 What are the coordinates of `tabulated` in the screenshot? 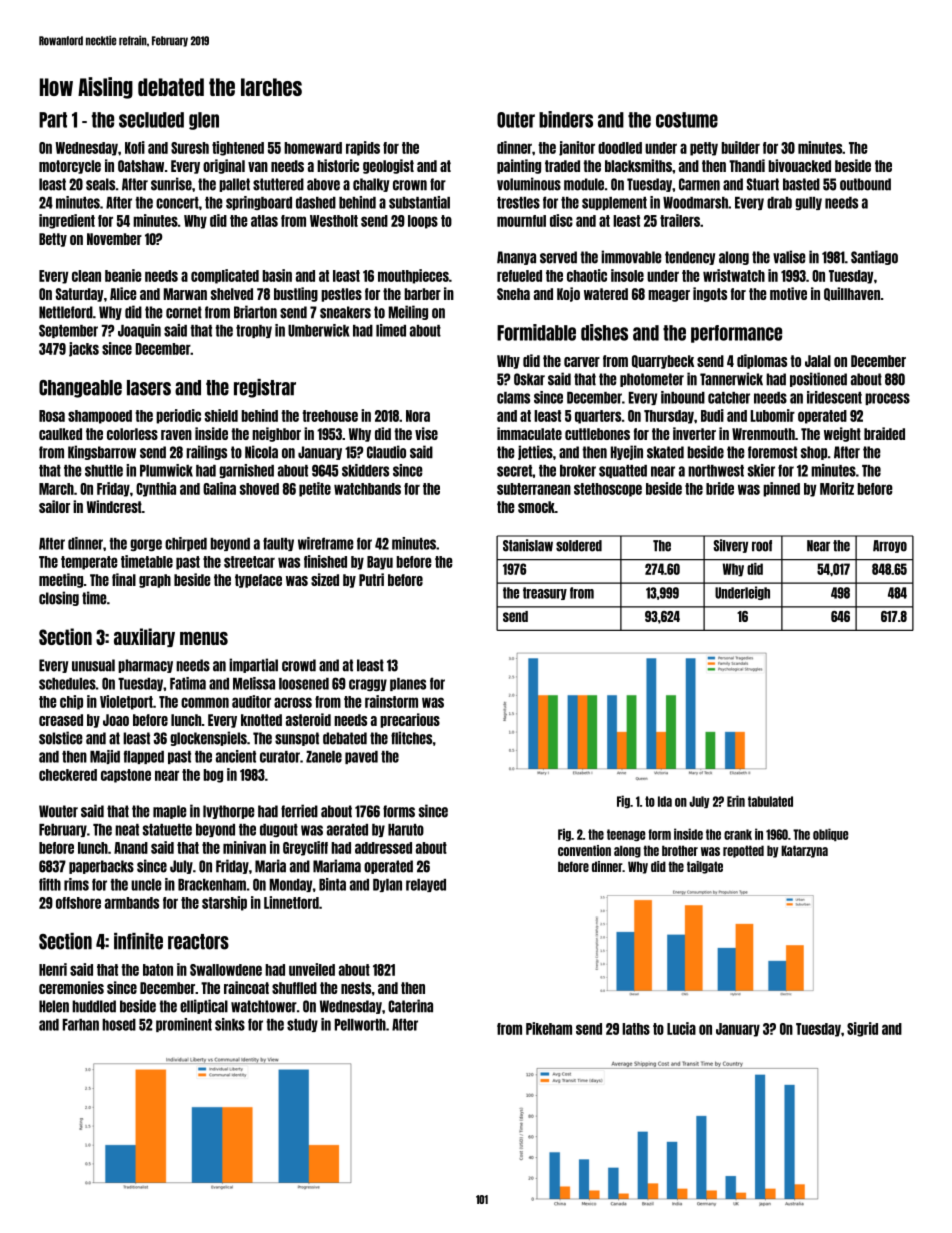 It's located at (770, 801).
